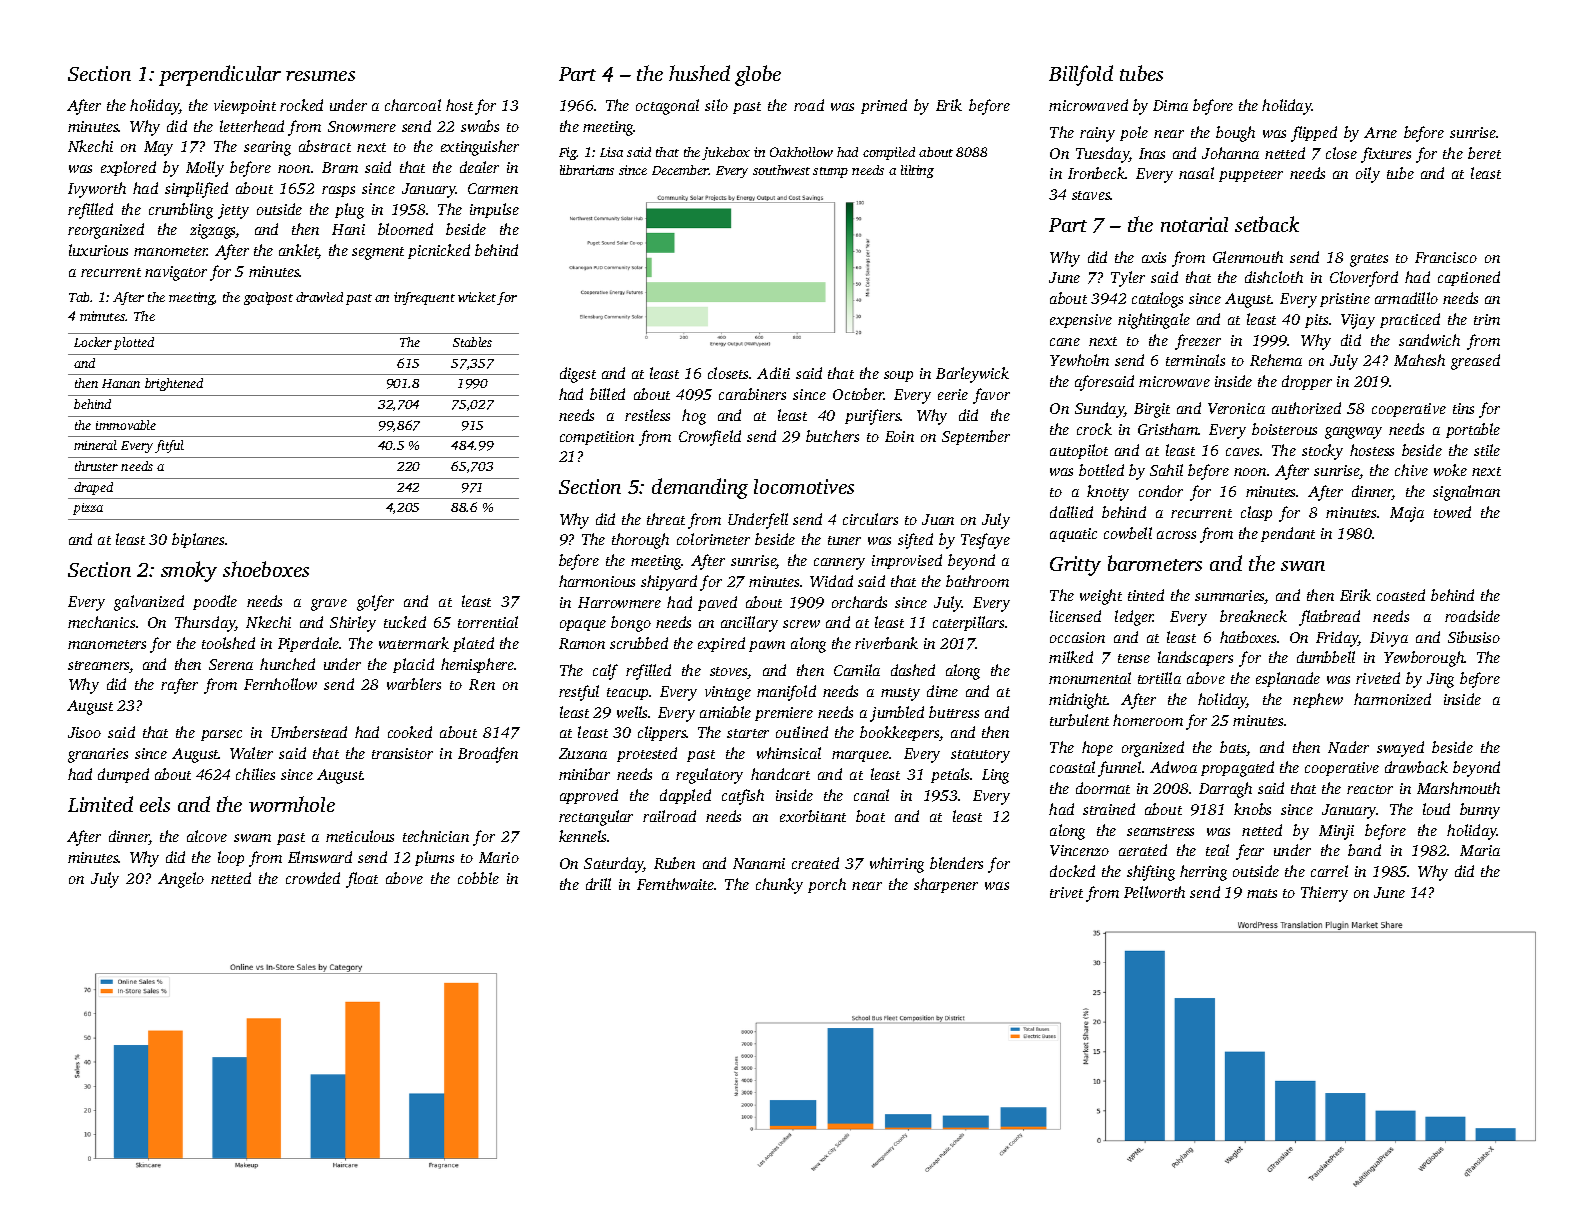 Image resolution: width=1569 pixels, height=1212 pixels. Describe the element at coordinates (320, 76) in the page. I see `resumes` at that location.
